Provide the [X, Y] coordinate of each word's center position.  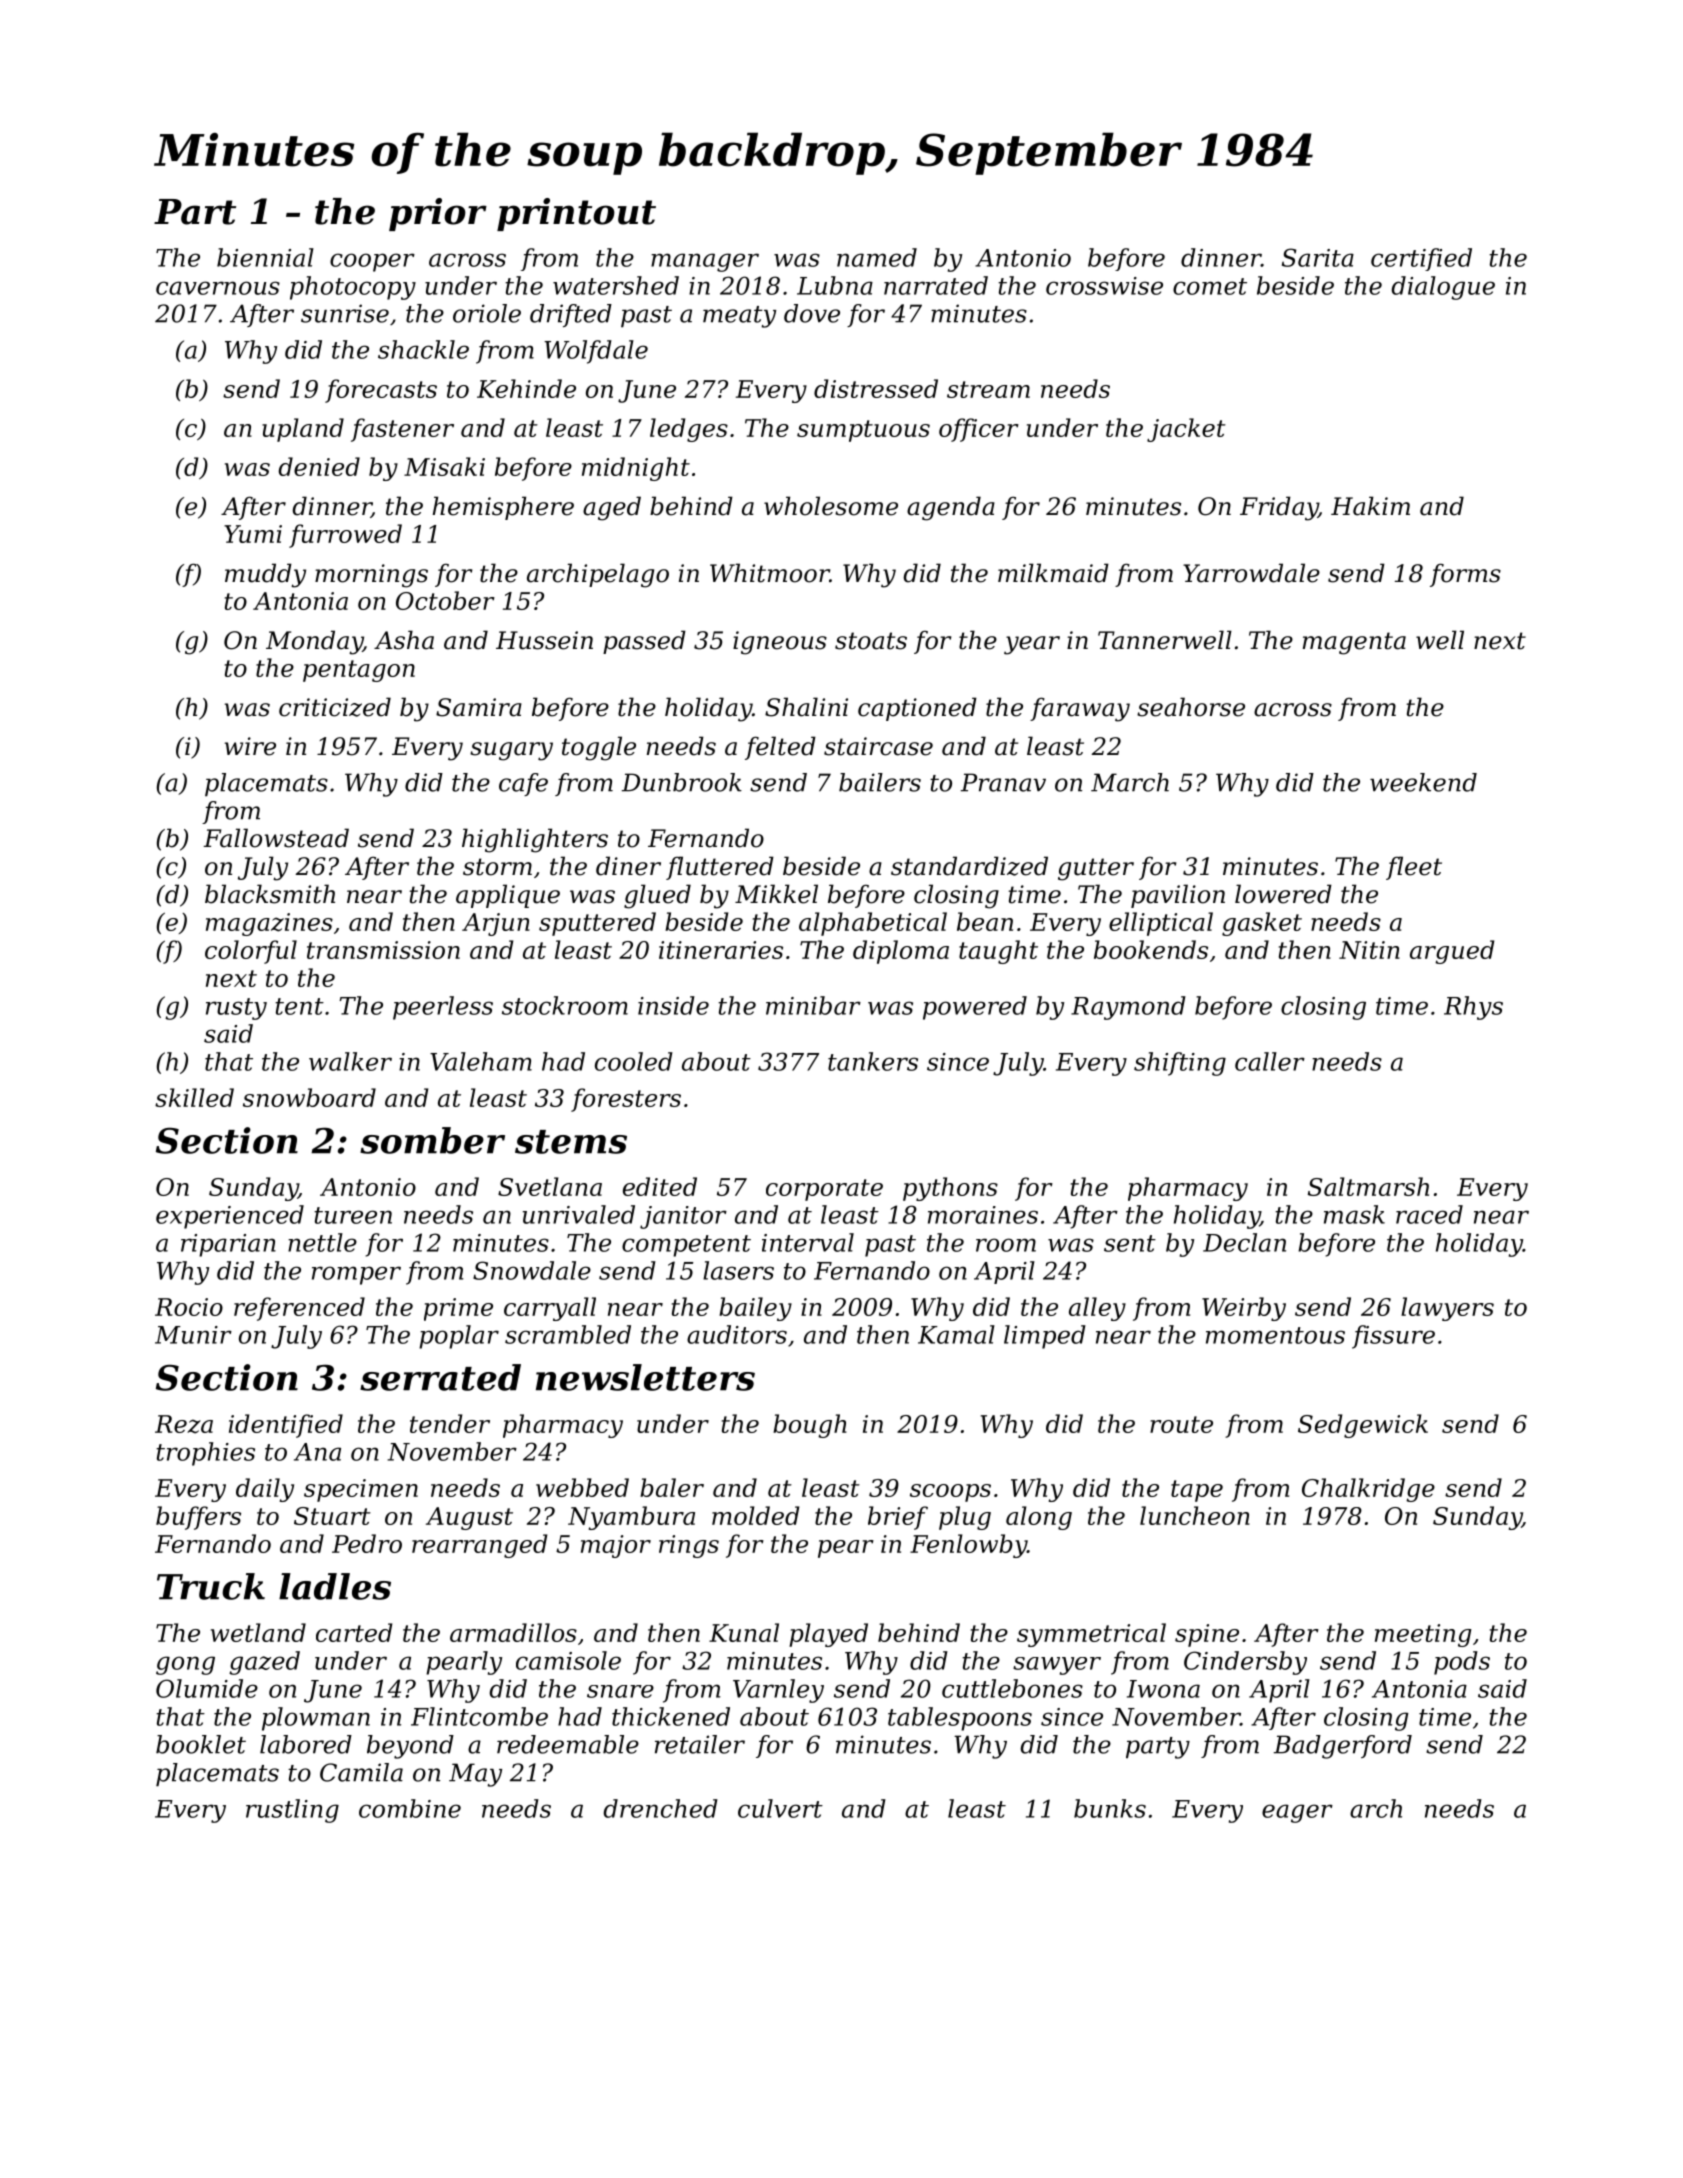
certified [1421, 259]
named [877, 257]
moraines [983, 1215]
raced [1429, 1214]
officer [979, 430]
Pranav [1003, 782]
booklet [201, 1744]
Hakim [1370, 506]
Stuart [332, 1516]
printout [576, 214]
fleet [1414, 868]
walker [350, 1061]
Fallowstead [276, 838]
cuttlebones [1012, 1688]
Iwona [1163, 1689]
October [445, 600]
